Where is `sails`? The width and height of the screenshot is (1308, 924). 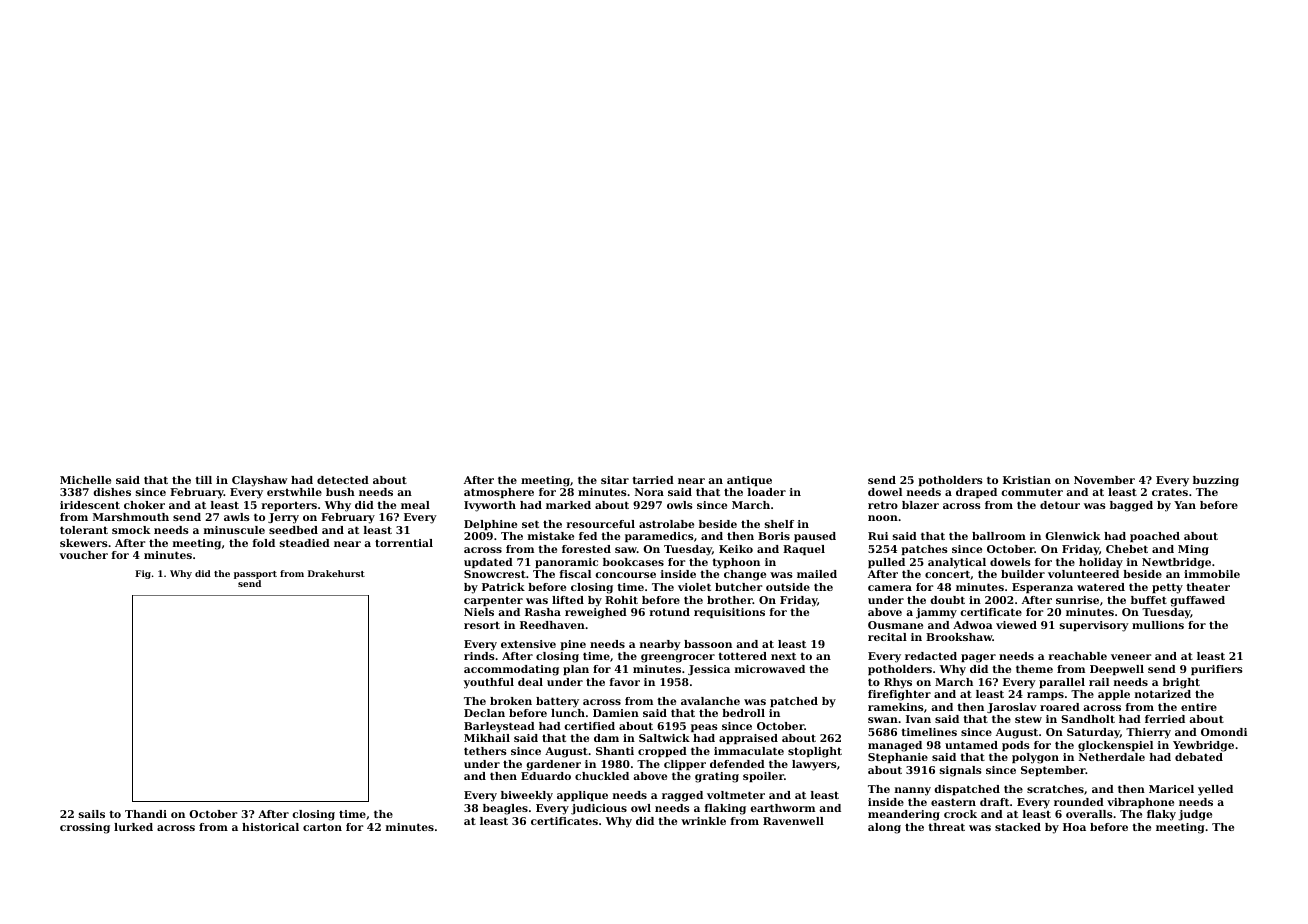
sails is located at coordinates (92, 814).
